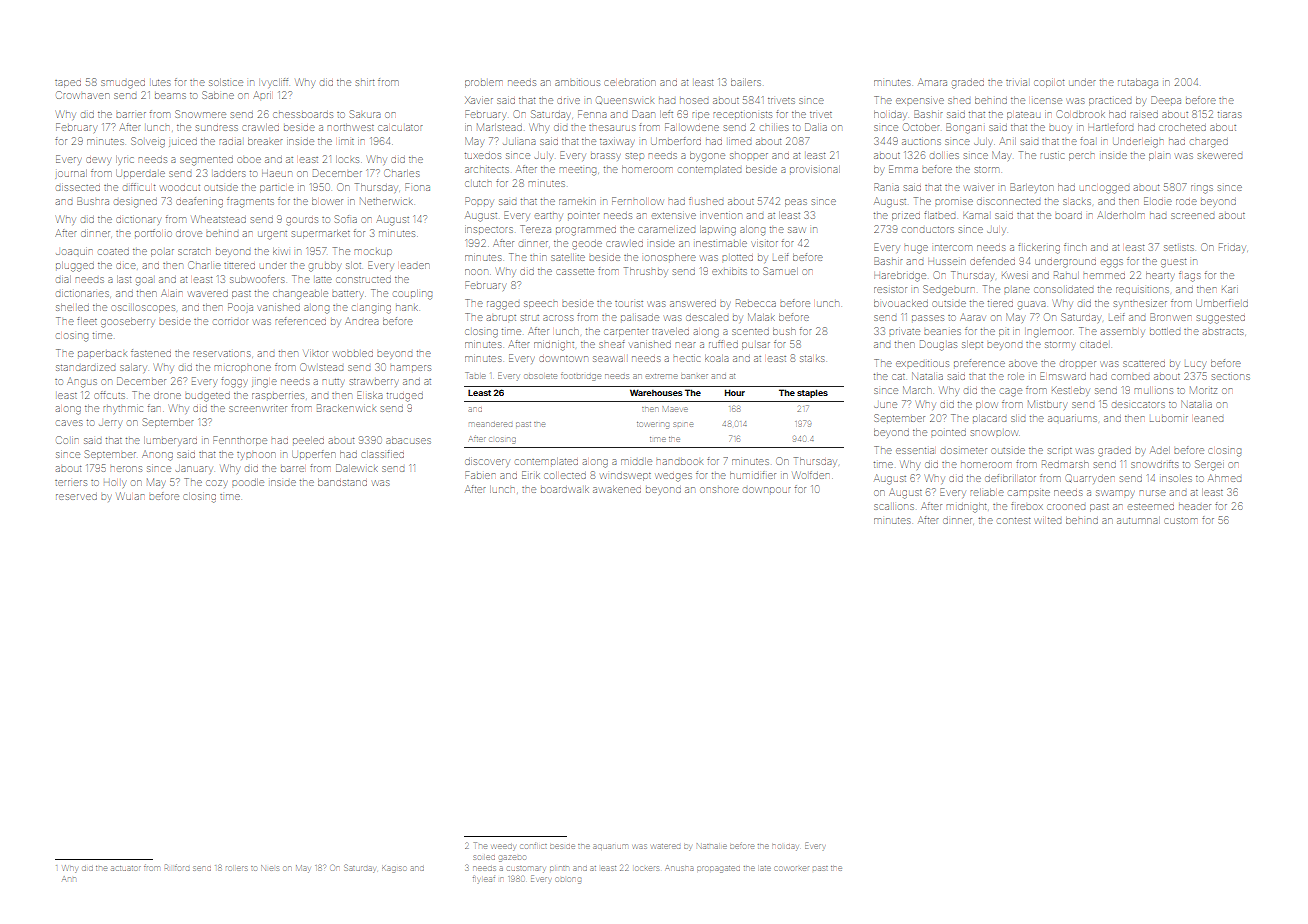  Describe the element at coordinates (766, 490) in the page. I see `downpour` at that location.
